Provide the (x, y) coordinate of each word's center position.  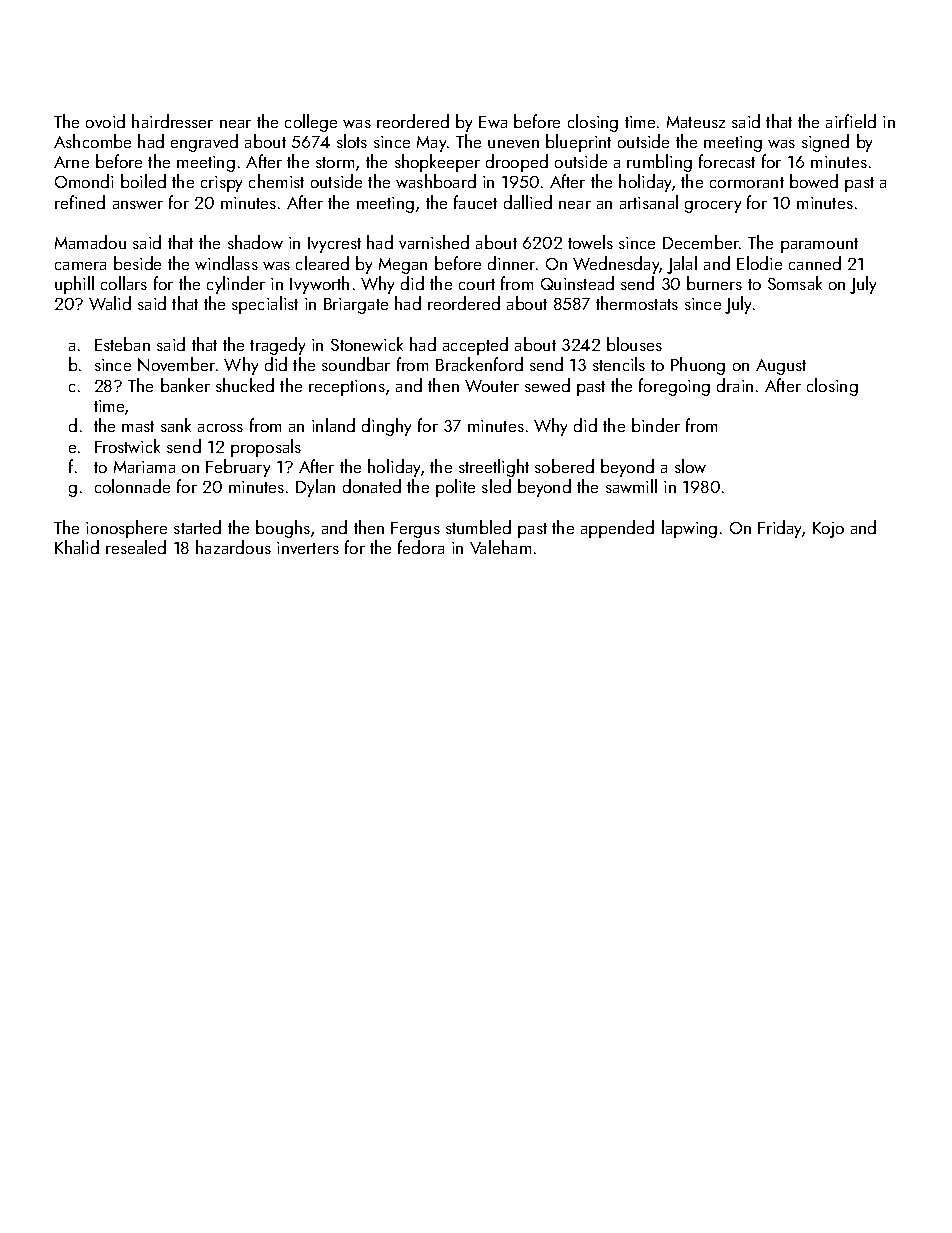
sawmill (631, 486)
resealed (136, 547)
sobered (564, 466)
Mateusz (696, 122)
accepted (475, 346)
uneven (513, 144)
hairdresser (172, 121)
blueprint (578, 143)
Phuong (698, 366)
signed (825, 143)
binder (656, 425)
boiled (143, 181)
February (238, 468)
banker (185, 385)
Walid (110, 303)
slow (690, 466)
